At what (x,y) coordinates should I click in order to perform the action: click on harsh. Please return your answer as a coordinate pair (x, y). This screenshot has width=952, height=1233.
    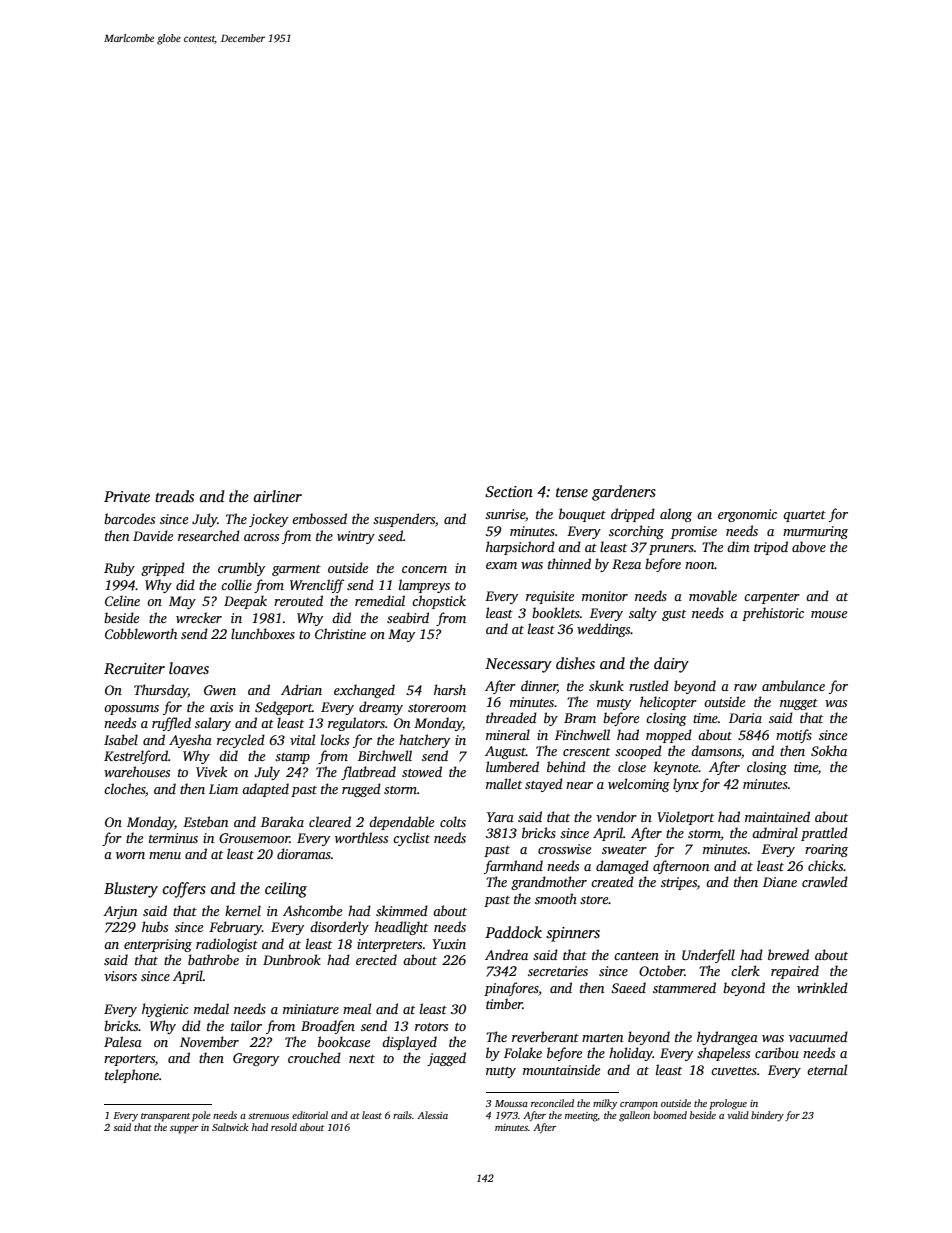
    Looking at the image, I should click on (450, 689).
